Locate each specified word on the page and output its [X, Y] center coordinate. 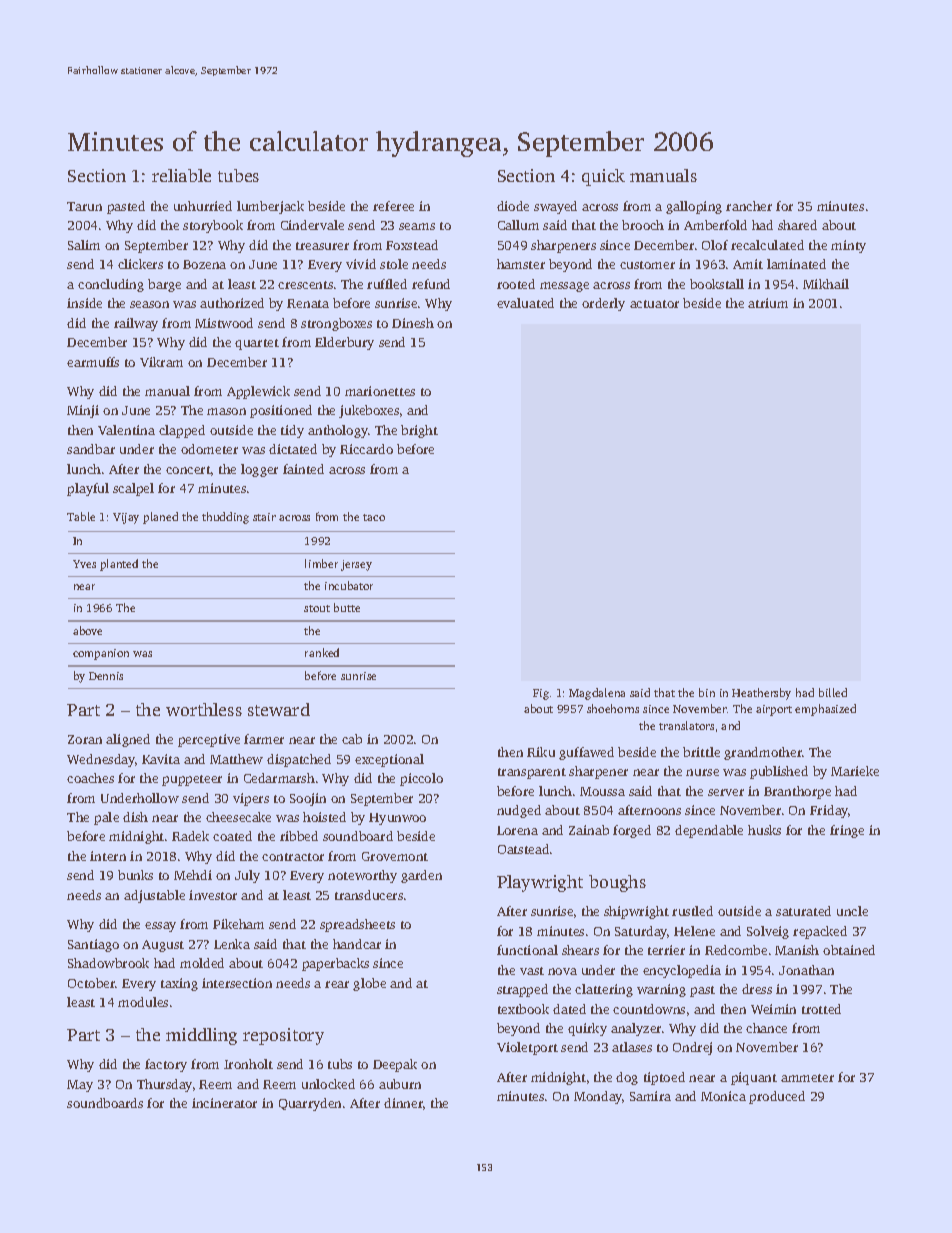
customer [647, 265]
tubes [238, 175]
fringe [847, 831]
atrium [768, 303]
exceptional [389, 760]
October [92, 983]
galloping [694, 207]
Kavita [161, 759]
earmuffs [93, 362]
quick [603, 177]
